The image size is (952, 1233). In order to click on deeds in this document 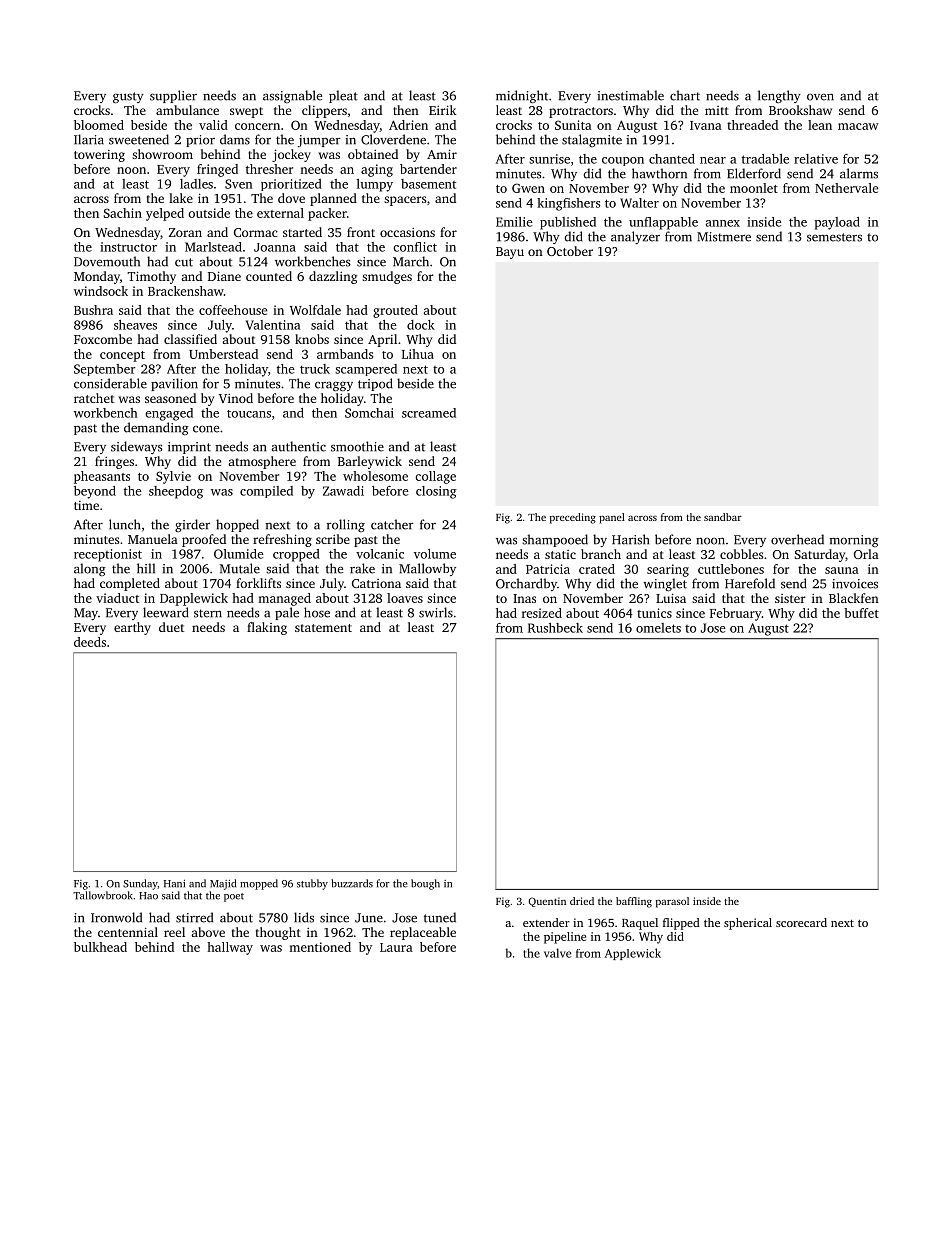, I will do `click(90, 642)`.
